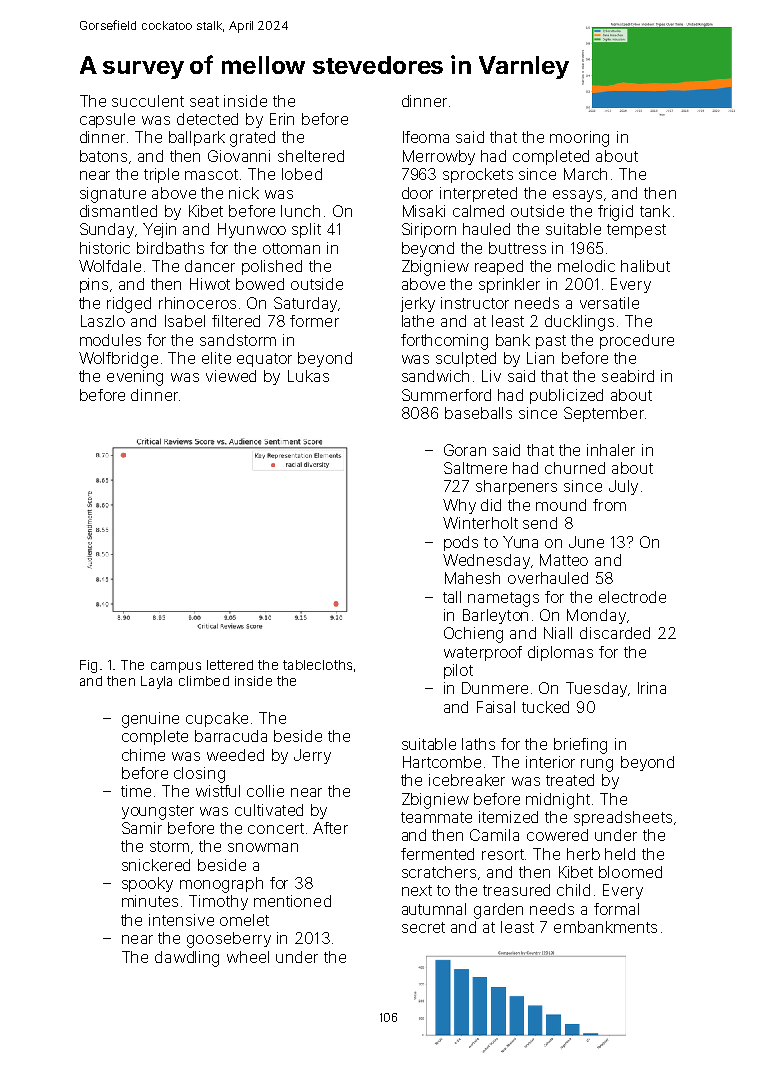  What do you see at coordinates (107, 120) in the image?
I see `capsule` at bounding box center [107, 120].
